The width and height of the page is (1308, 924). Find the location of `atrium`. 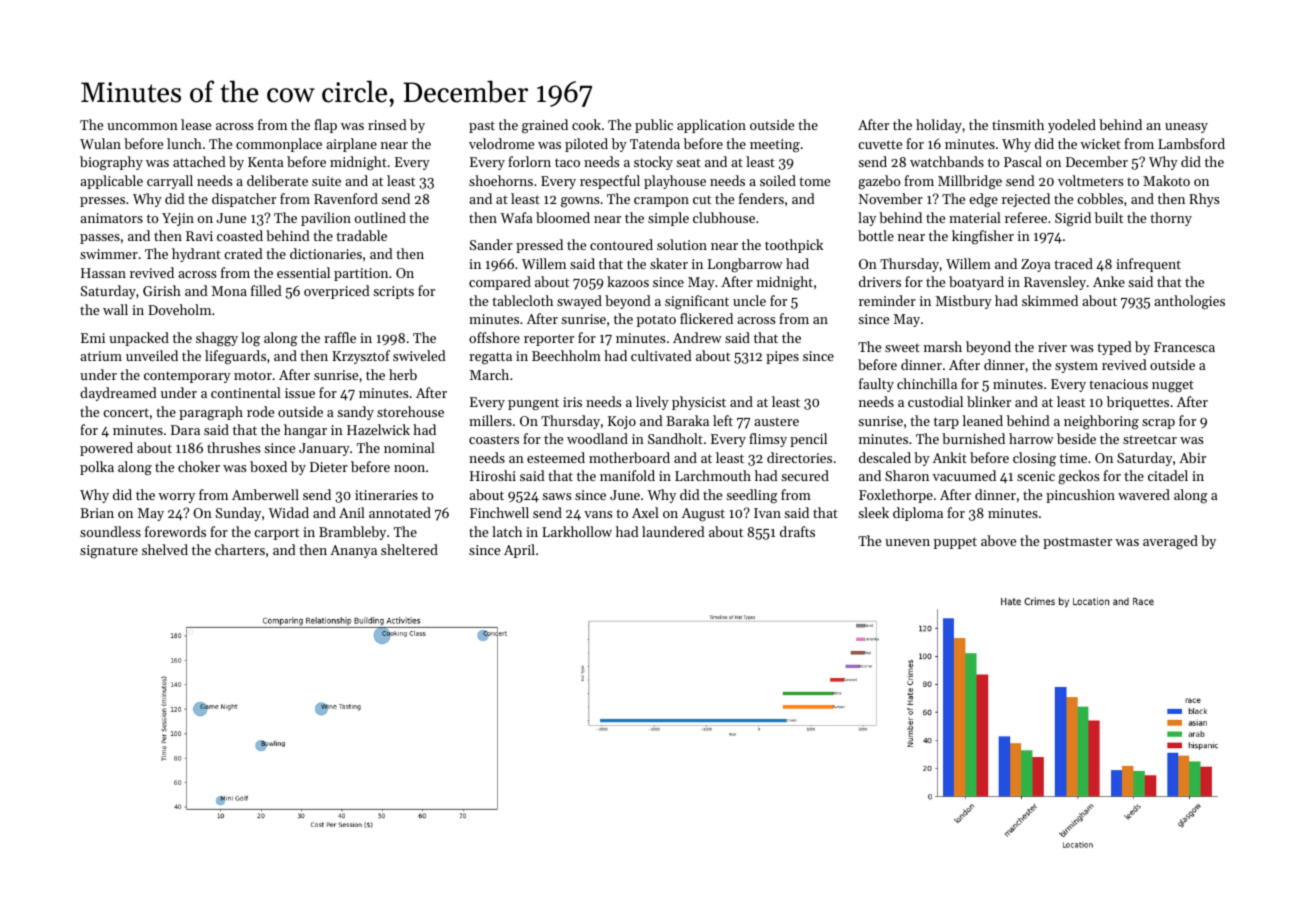

atrium is located at coordinates (101, 356).
